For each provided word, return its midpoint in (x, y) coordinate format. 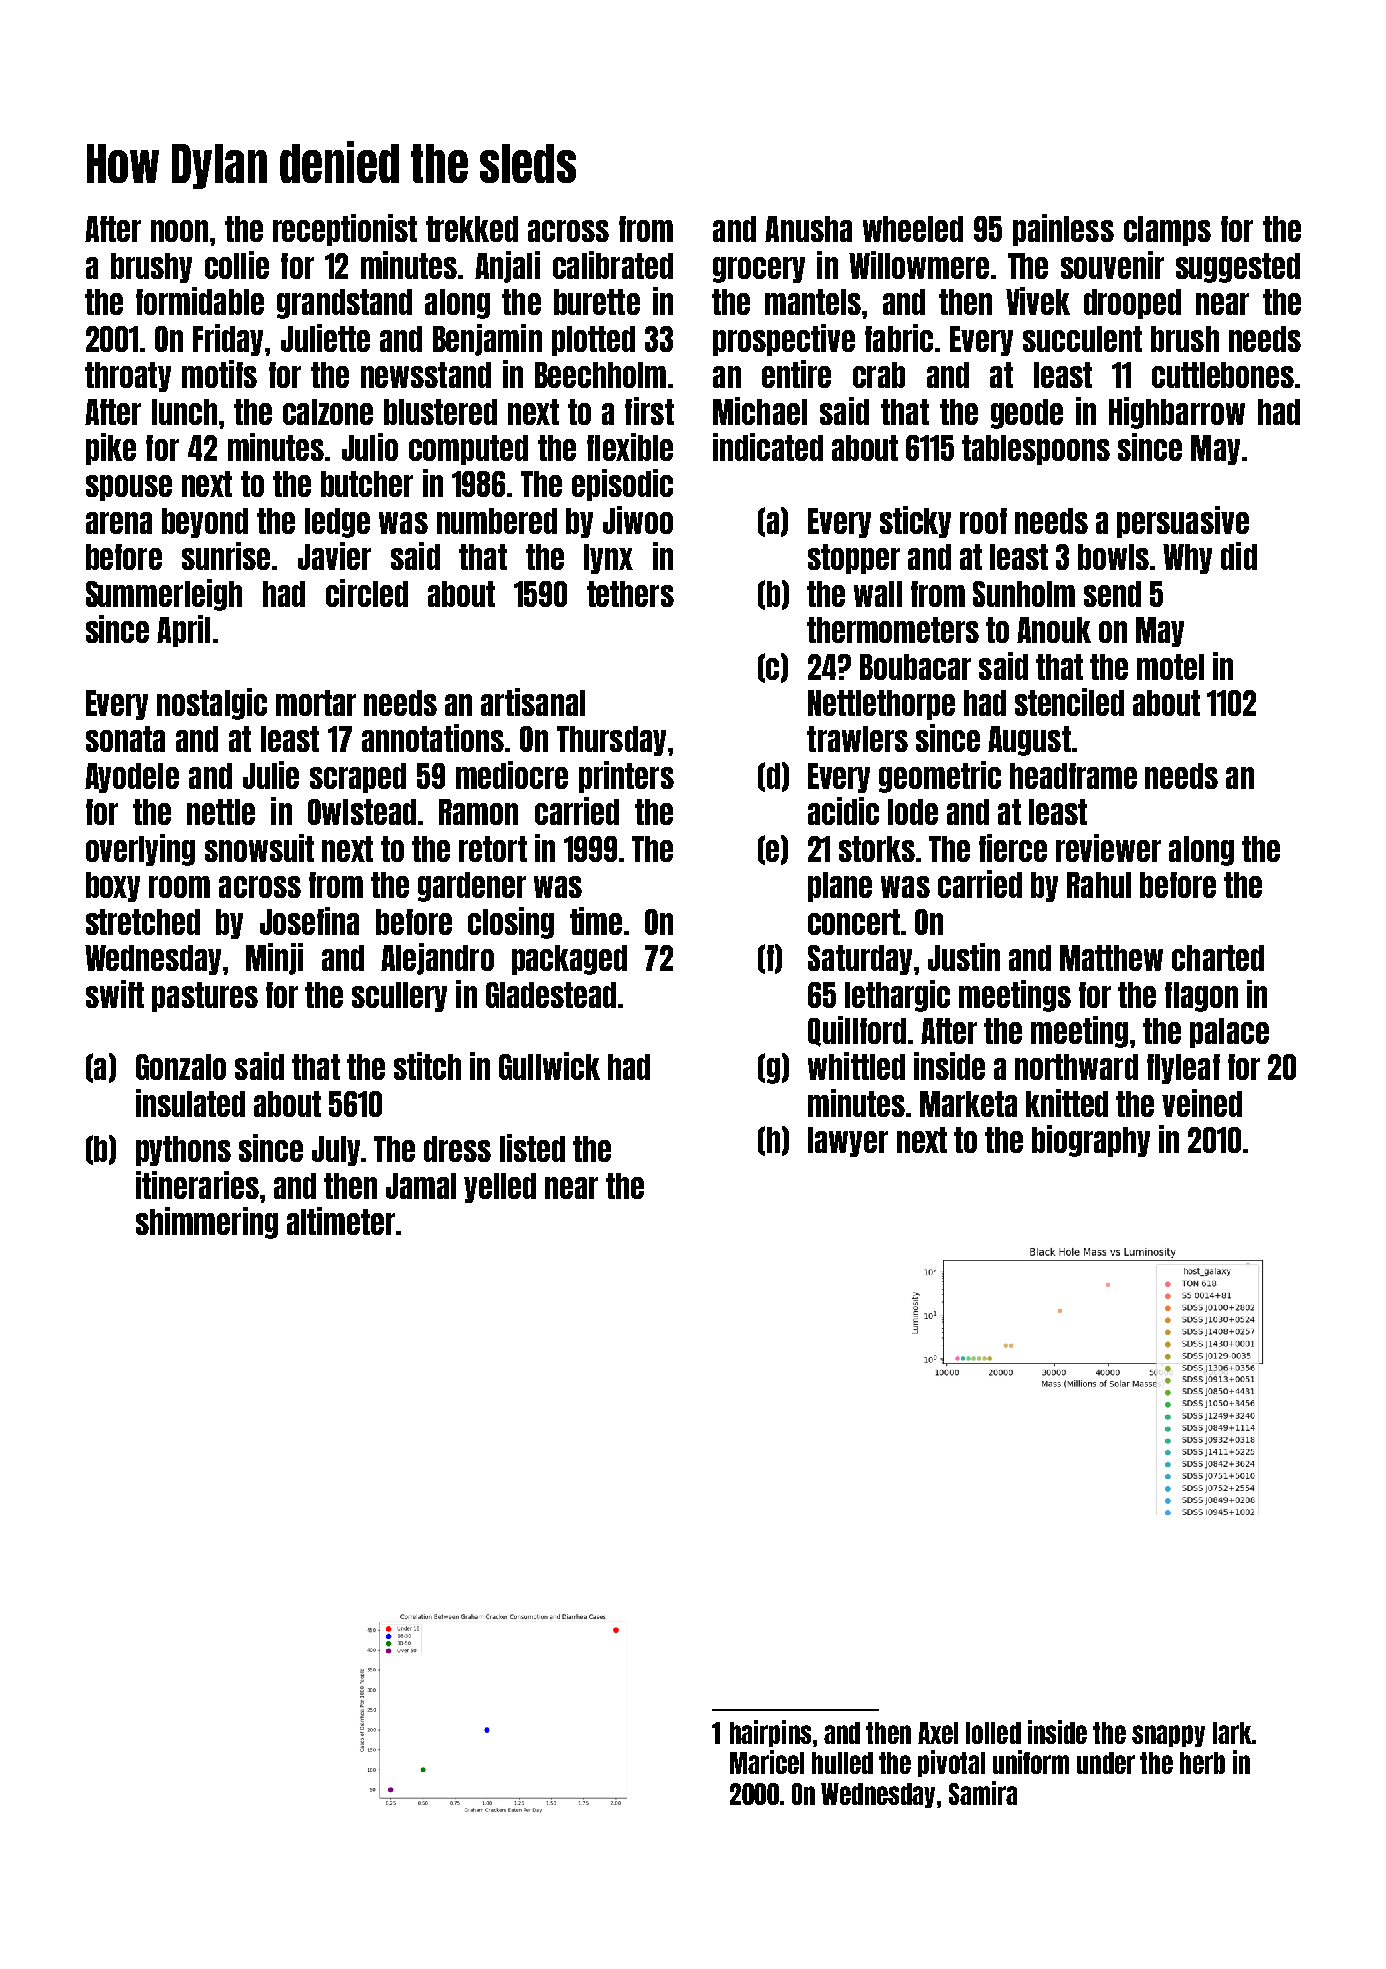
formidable (200, 301)
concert (854, 922)
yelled (500, 1188)
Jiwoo (638, 520)
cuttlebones (1223, 375)
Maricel (767, 1762)
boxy (113, 887)
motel (1170, 667)
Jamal (421, 1186)
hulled (842, 1763)
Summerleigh (164, 595)
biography (1091, 1141)
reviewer (1108, 848)
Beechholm (600, 375)
